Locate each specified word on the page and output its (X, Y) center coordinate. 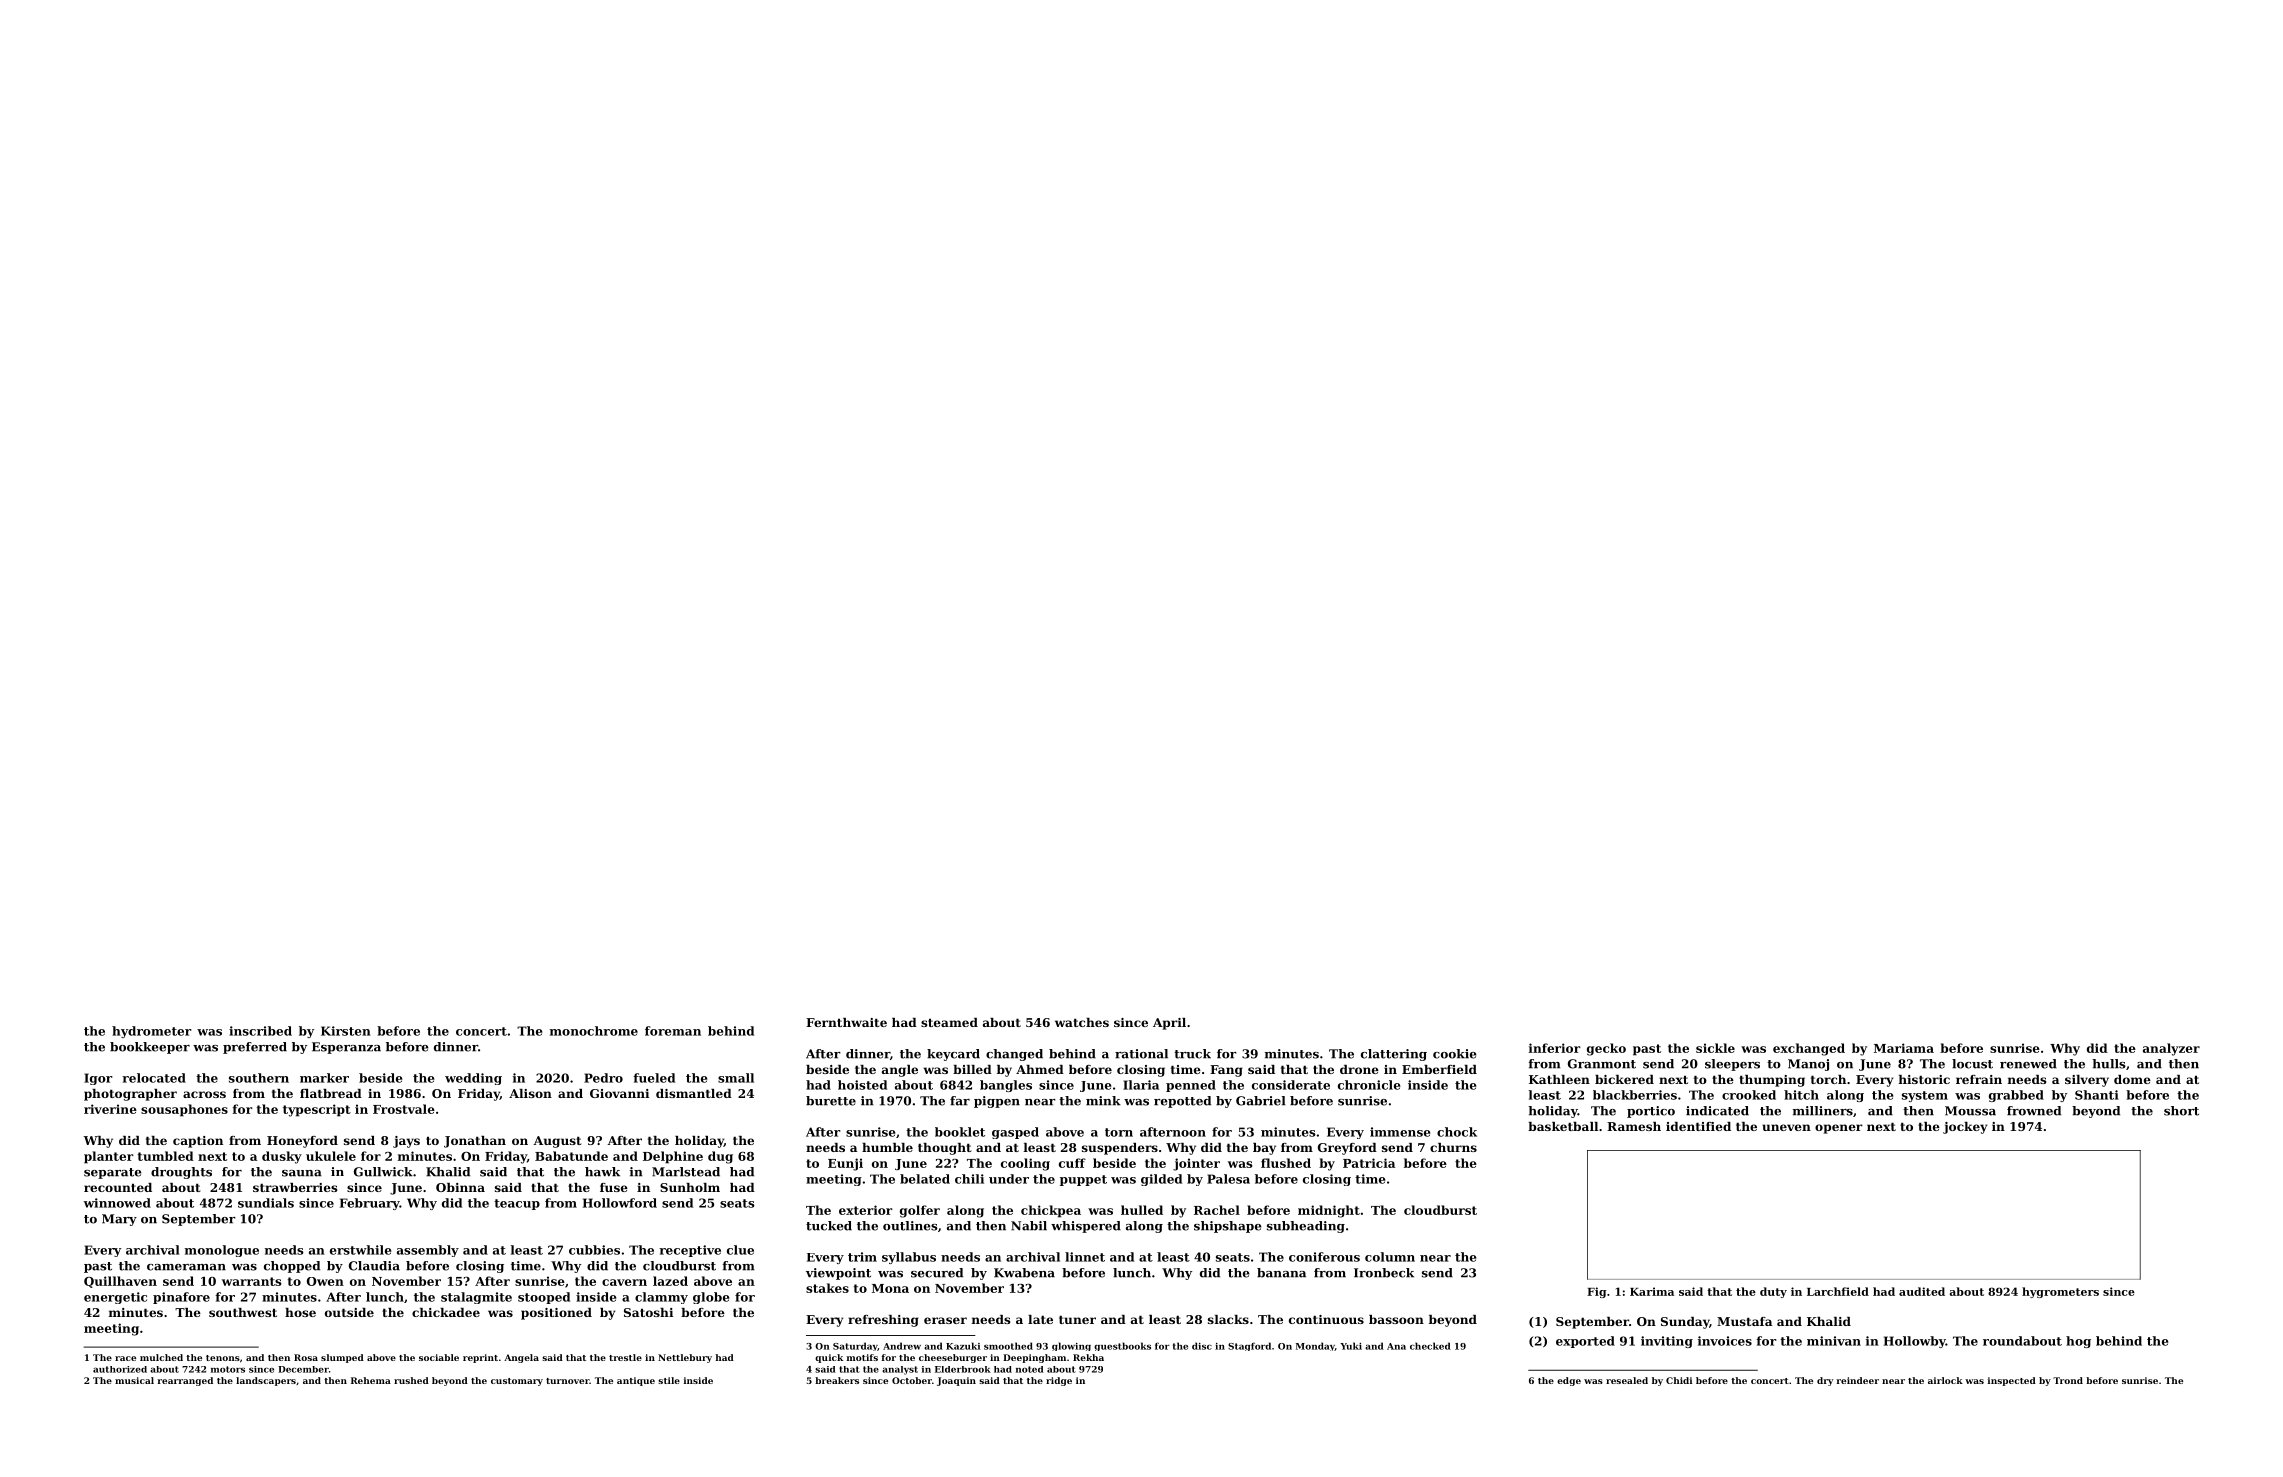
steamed (949, 1022)
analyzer (2171, 1049)
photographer (130, 1095)
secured (937, 1273)
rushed (411, 1380)
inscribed (260, 1031)
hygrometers (2060, 1292)
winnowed (117, 1203)
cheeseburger (953, 1358)
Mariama (1904, 1048)
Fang (1226, 1071)
